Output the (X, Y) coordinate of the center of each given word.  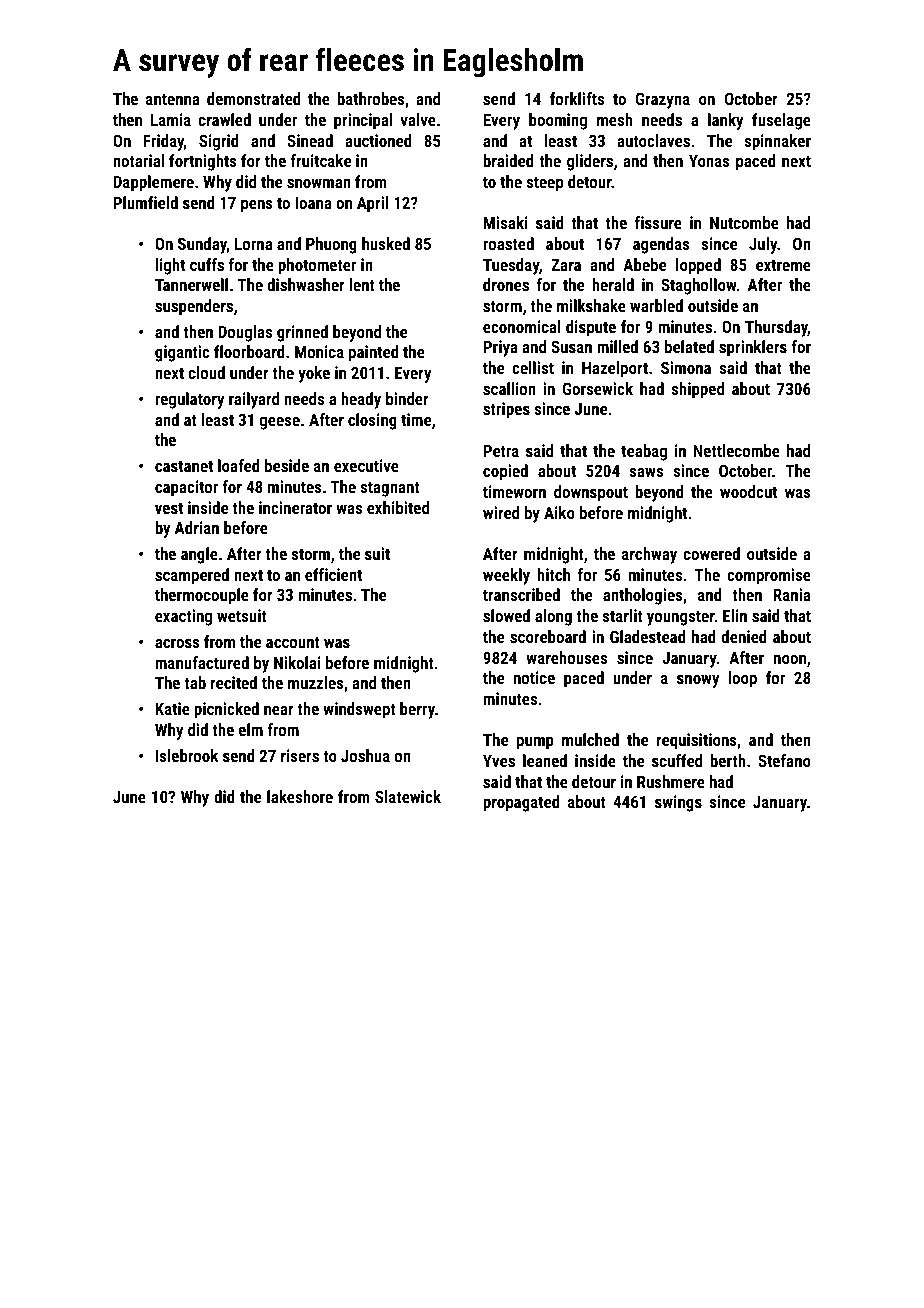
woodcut (748, 491)
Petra (501, 451)
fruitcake (320, 160)
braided (508, 160)
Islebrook (187, 755)
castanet (184, 466)
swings (678, 803)
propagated (521, 803)
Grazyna (663, 100)
